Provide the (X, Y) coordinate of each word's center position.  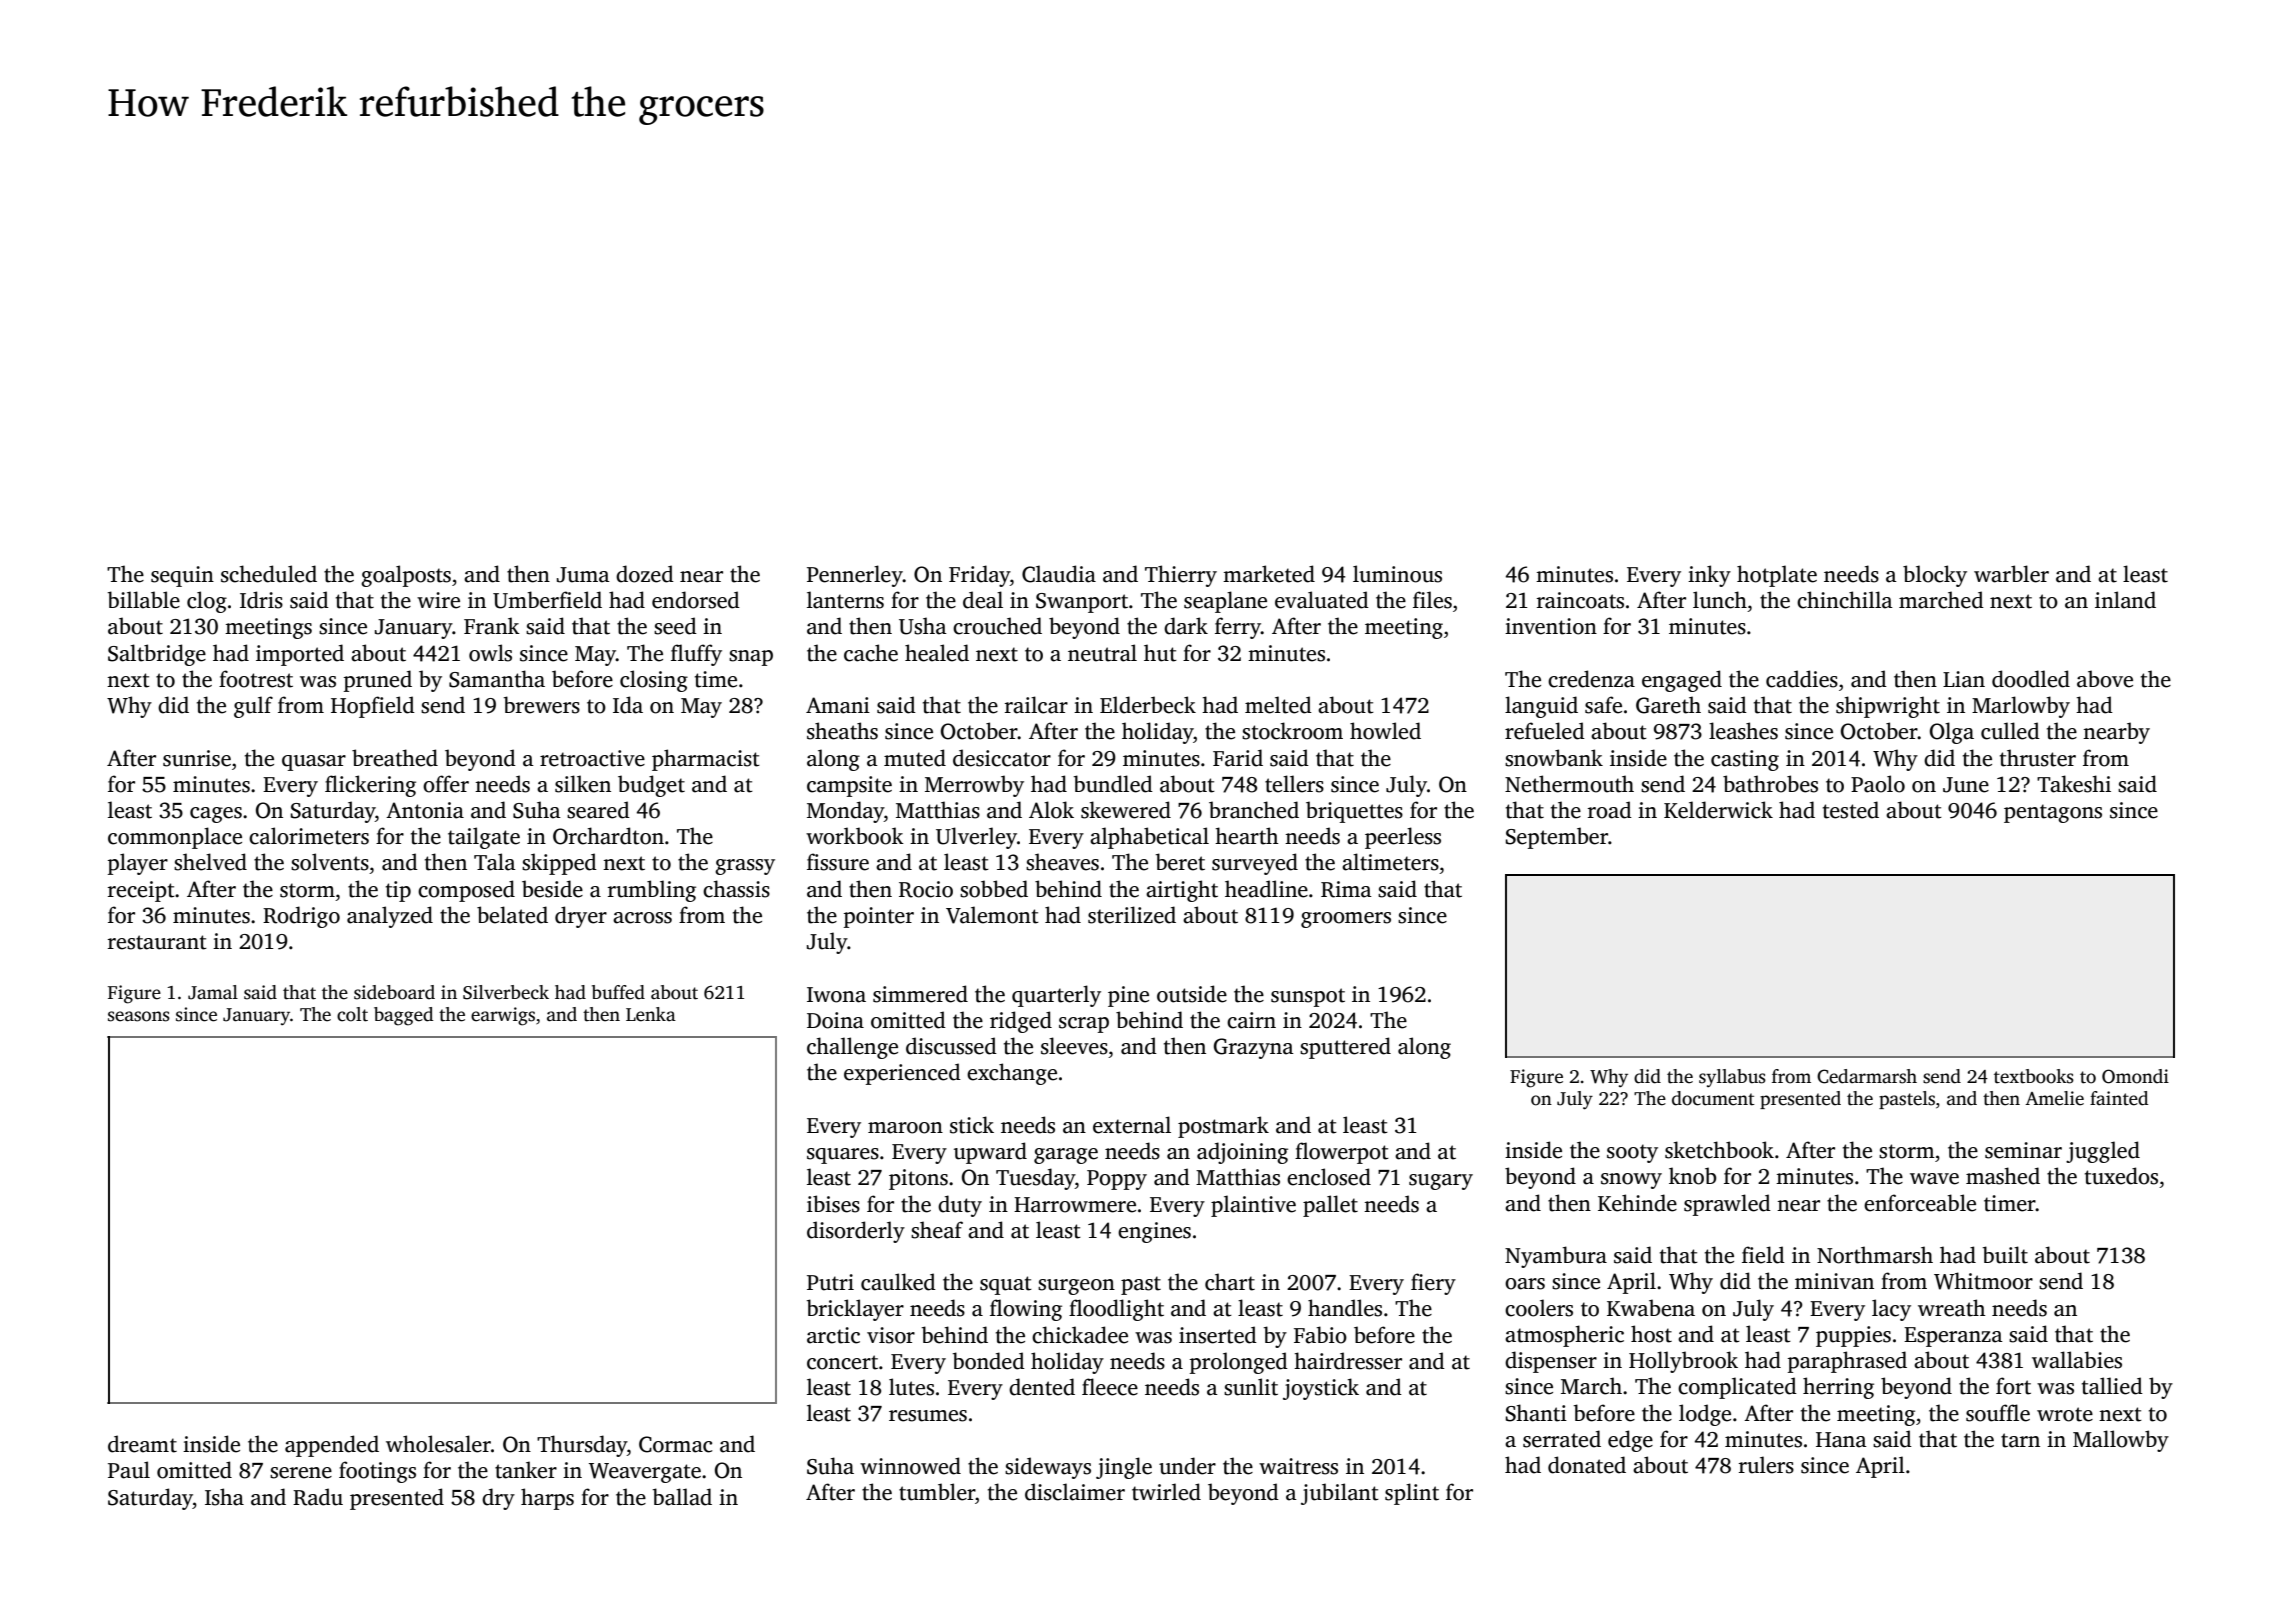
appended (332, 1446)
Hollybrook (1683, 1362)
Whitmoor (1983, 1281)
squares (843, 1156)
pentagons (2053, 813)
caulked (898, 1282)
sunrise (197, 758)
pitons (918, 1179)
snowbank (1554, 758)
